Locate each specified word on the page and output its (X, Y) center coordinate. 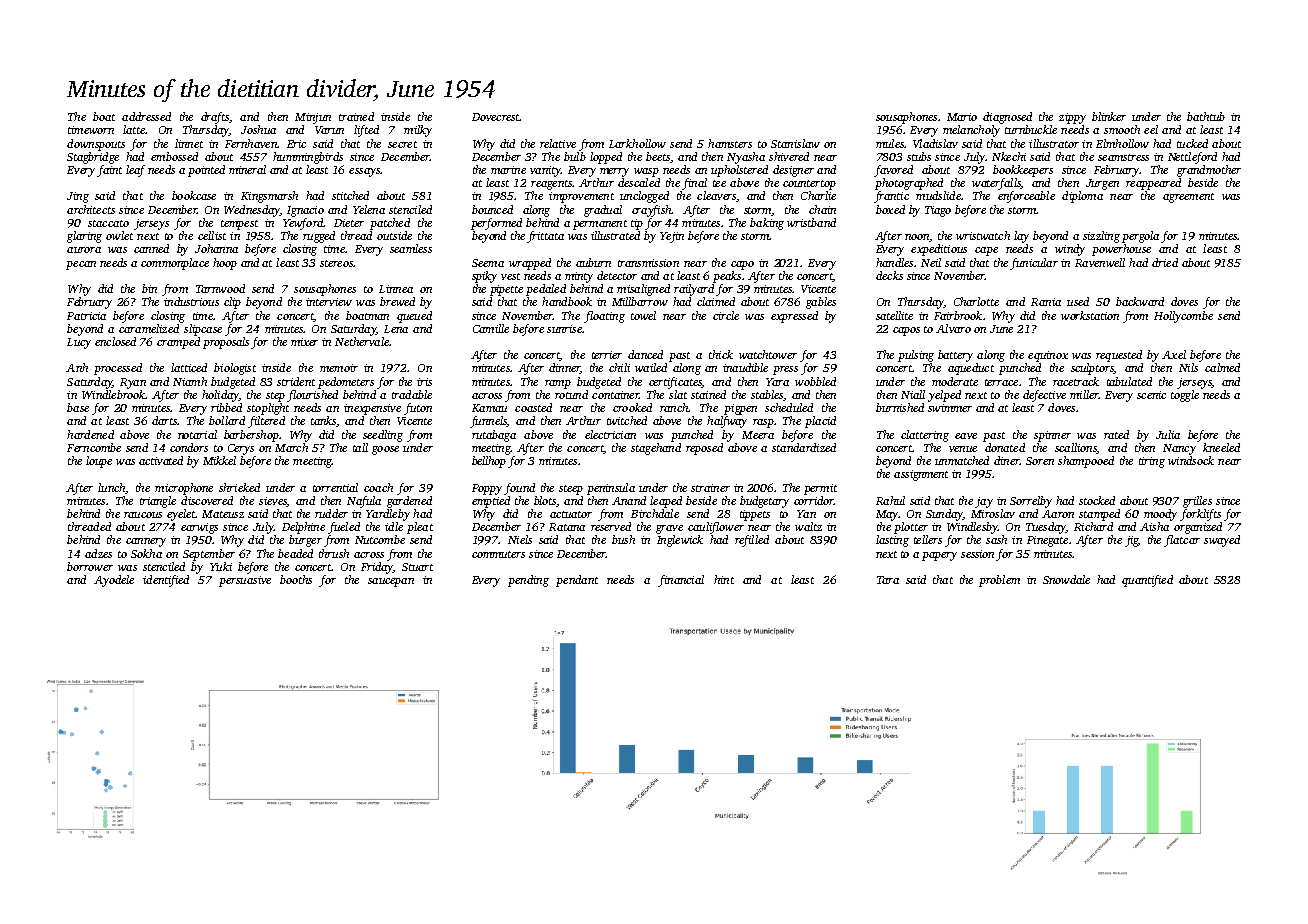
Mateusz (223, 514)
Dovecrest (496, 117)
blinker (1109, 116)
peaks (727, 277)
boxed (890, 209)
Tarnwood (220, 288)
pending (528, 581)
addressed (146, 116)
